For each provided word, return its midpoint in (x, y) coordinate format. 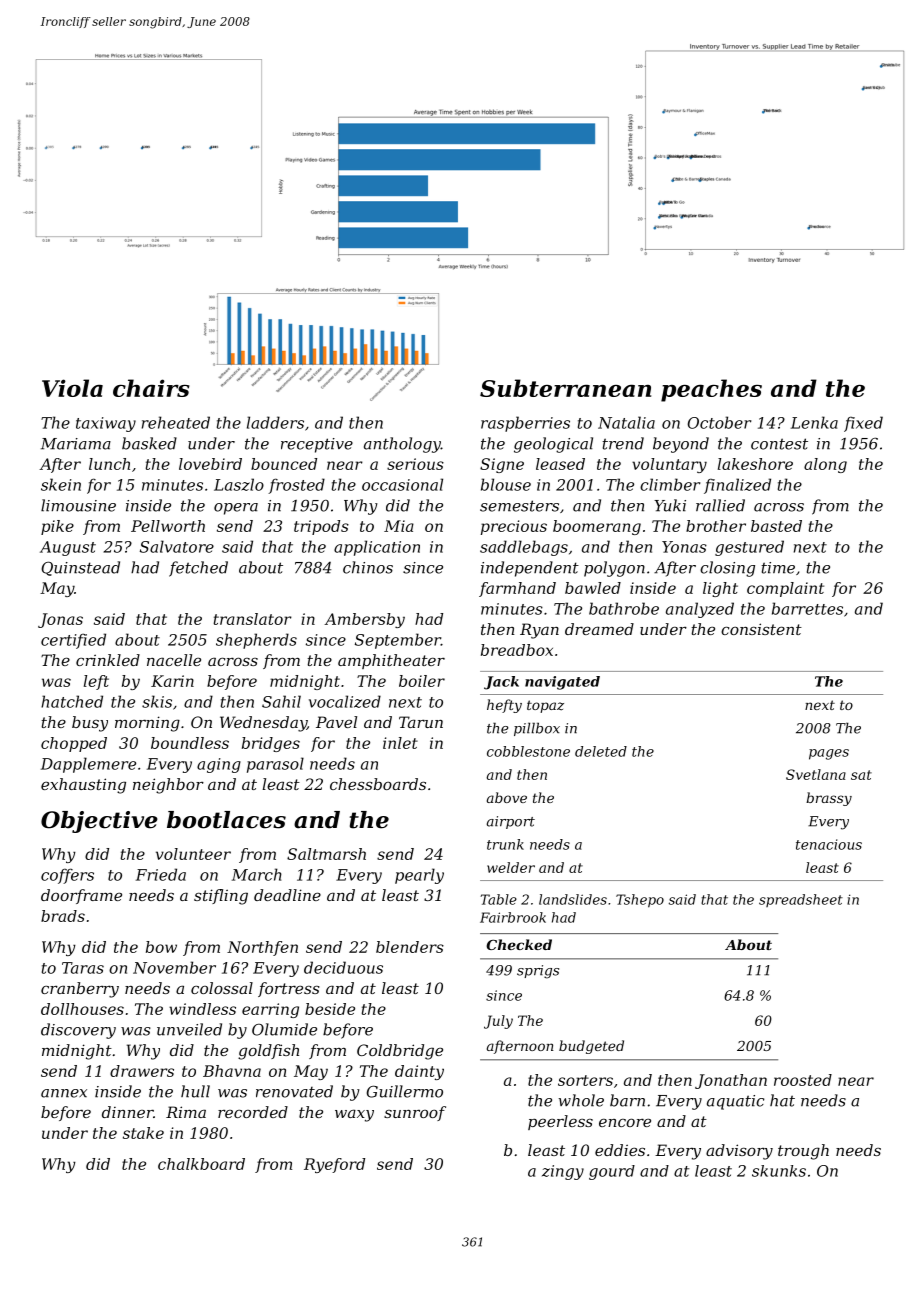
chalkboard (201, 1164)
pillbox (537, 729)
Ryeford (334, 1165)
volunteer (193, 854)
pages (829, 754)
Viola (72, 388)
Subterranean (565, 388)
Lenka (814, 422)
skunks (779, 1171)
